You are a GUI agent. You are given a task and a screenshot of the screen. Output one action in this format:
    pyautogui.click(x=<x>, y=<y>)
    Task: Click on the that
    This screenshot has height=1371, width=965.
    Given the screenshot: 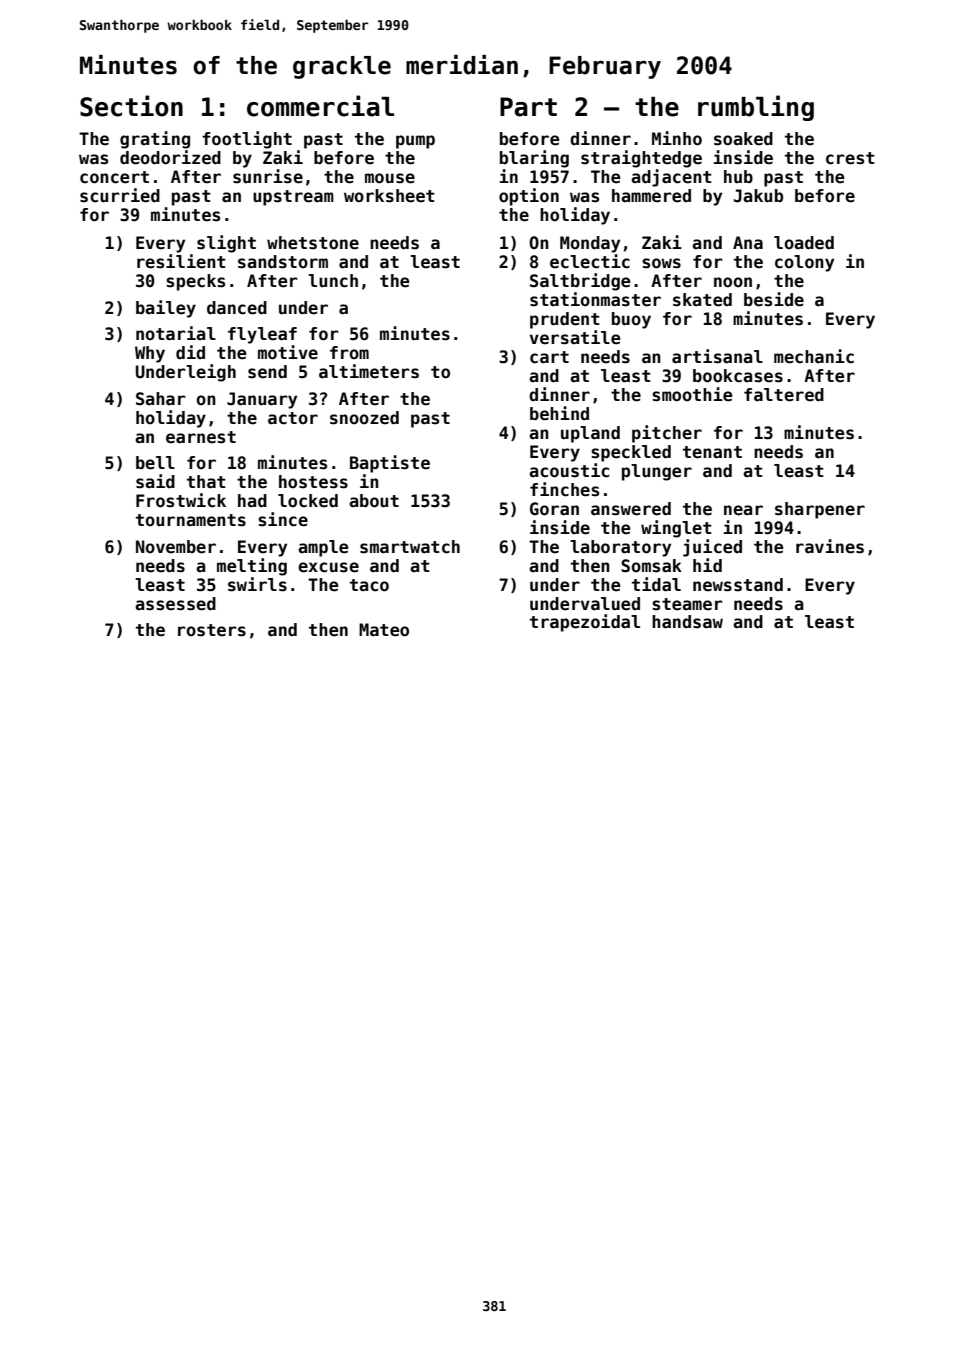 What is the action you would take?
    pyautogui.click(x=206, y=482)
